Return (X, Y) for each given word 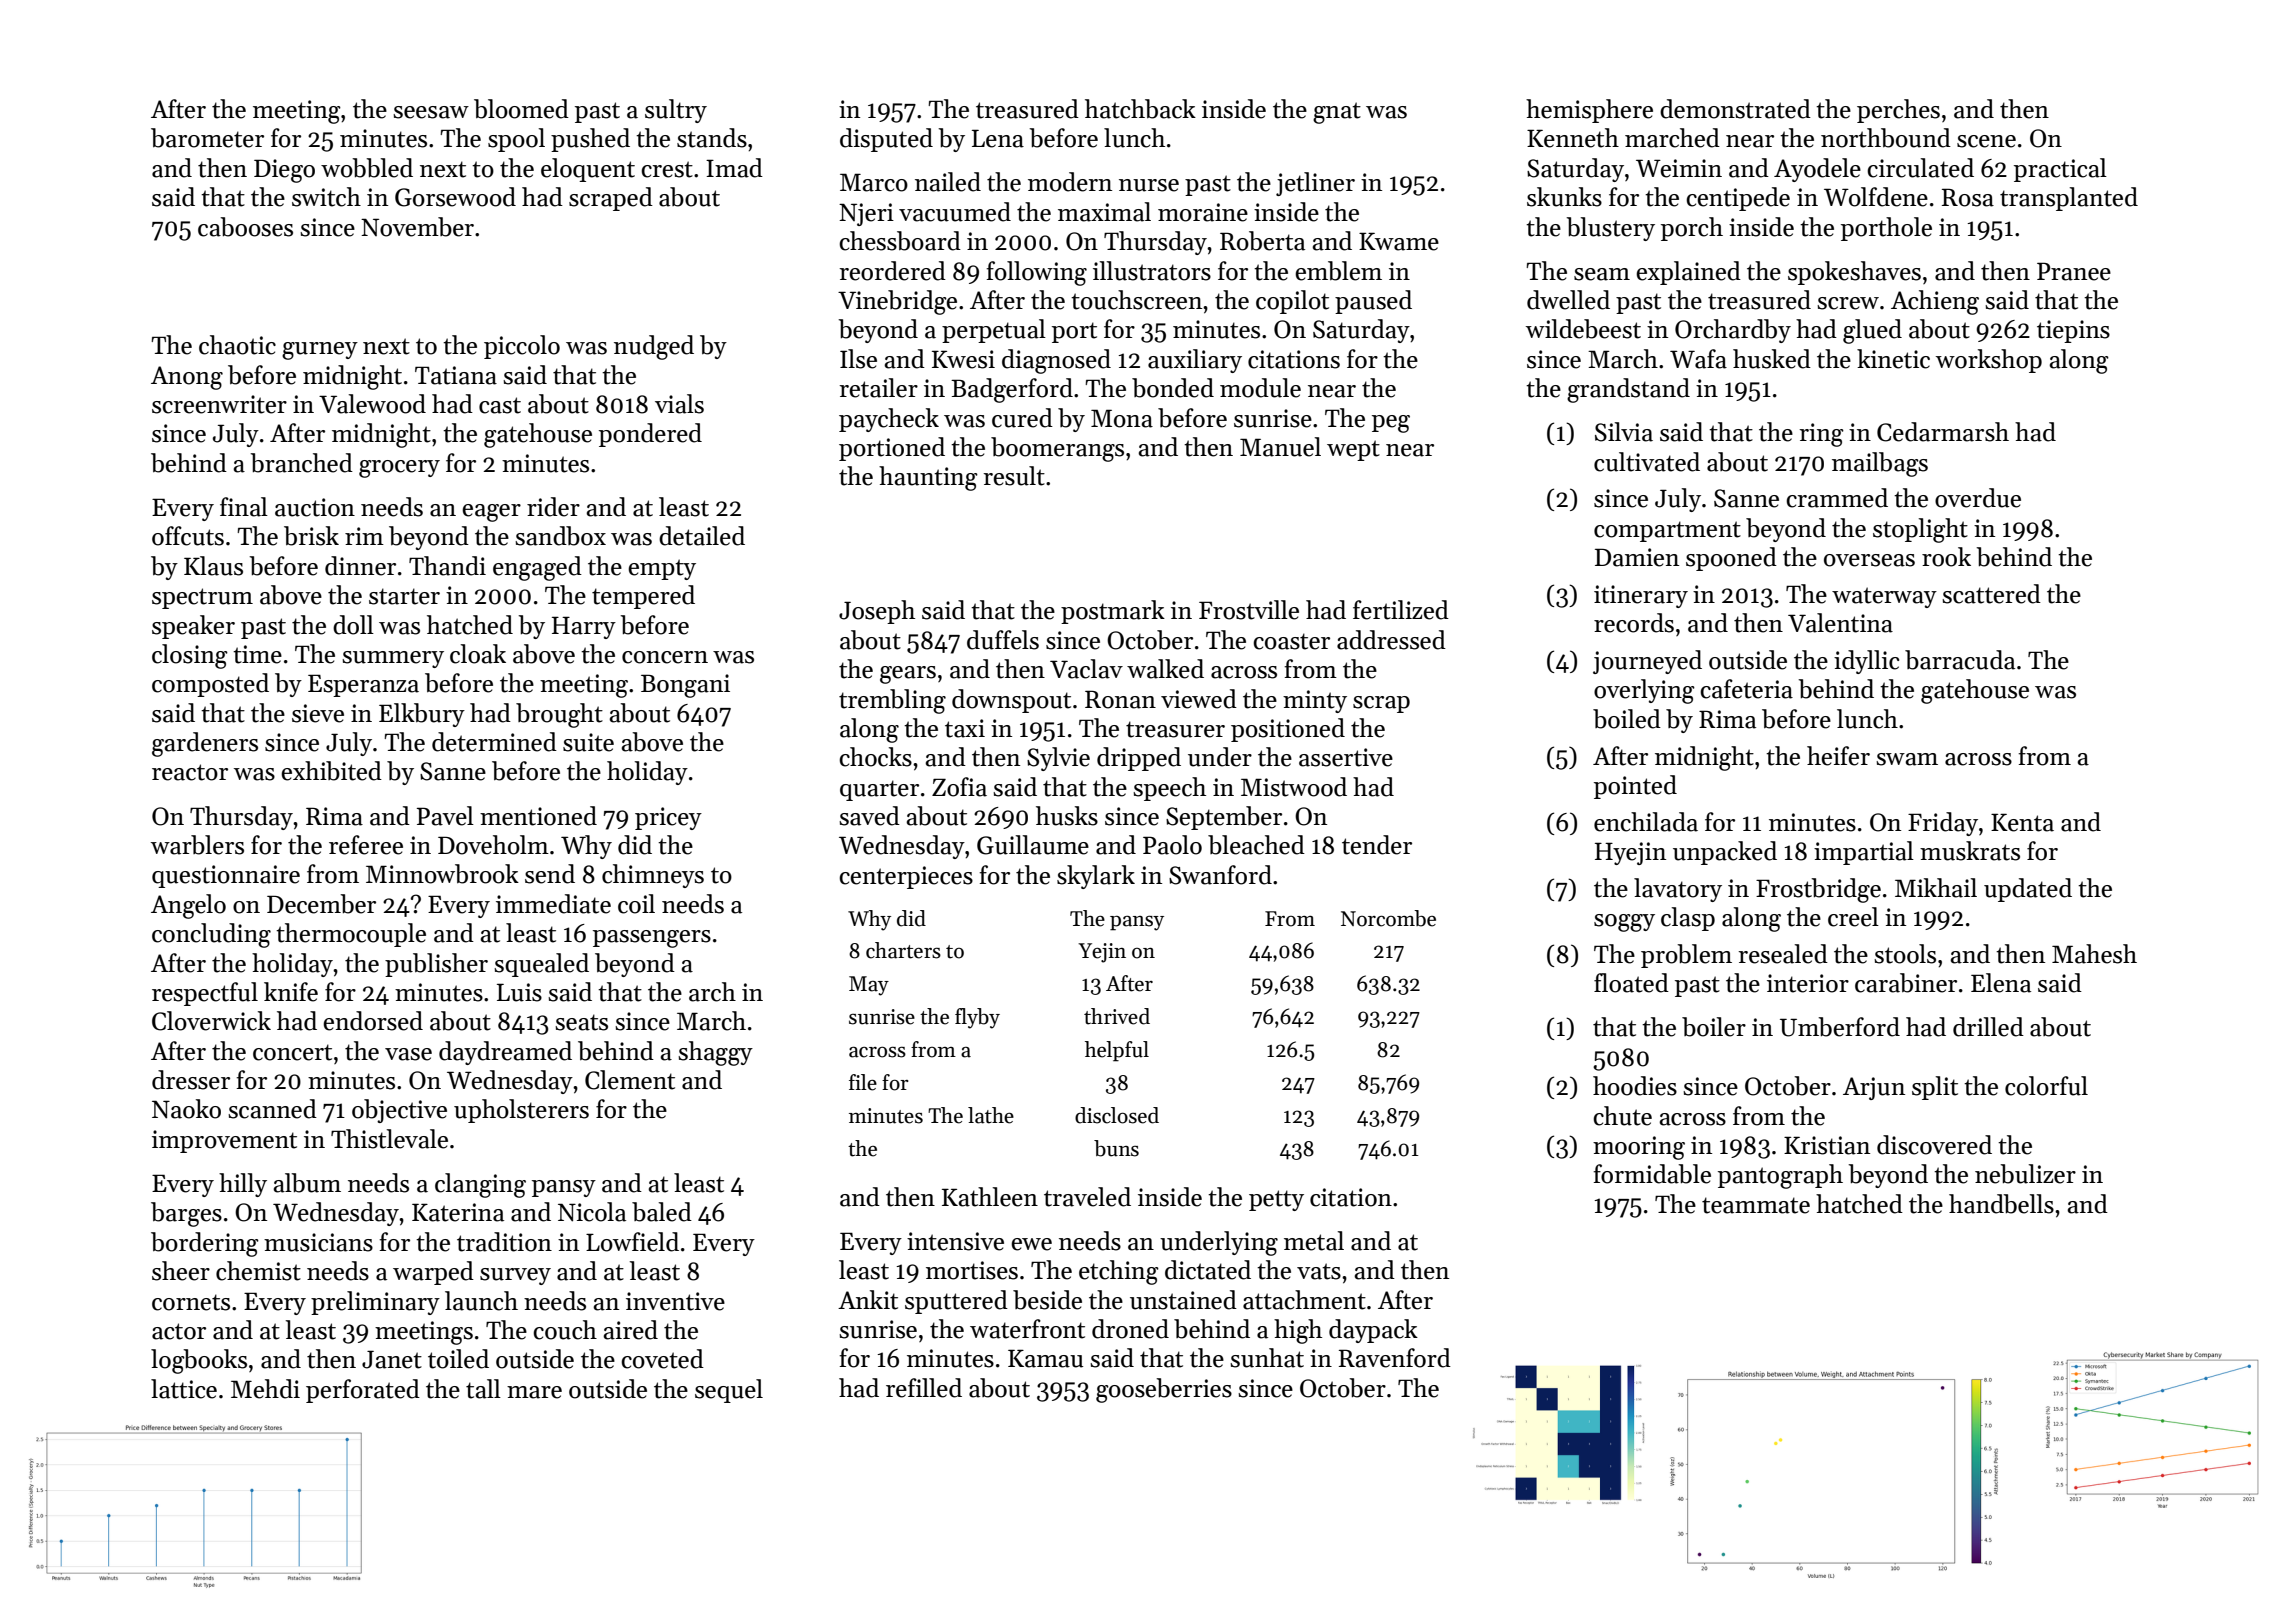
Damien (1637, 557)
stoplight (1920, 530)
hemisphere (1589, 111)
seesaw (431, 112)
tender (1377, 845)
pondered (650, 435)
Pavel (445, 816)
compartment (1667, 531)
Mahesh (2094, 954)
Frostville (1249, 610)
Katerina (458, 1212)
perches (1898, 111)
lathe (991, 1115)
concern (665, 657)
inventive (675, 1301)
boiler (1714, 1027)
